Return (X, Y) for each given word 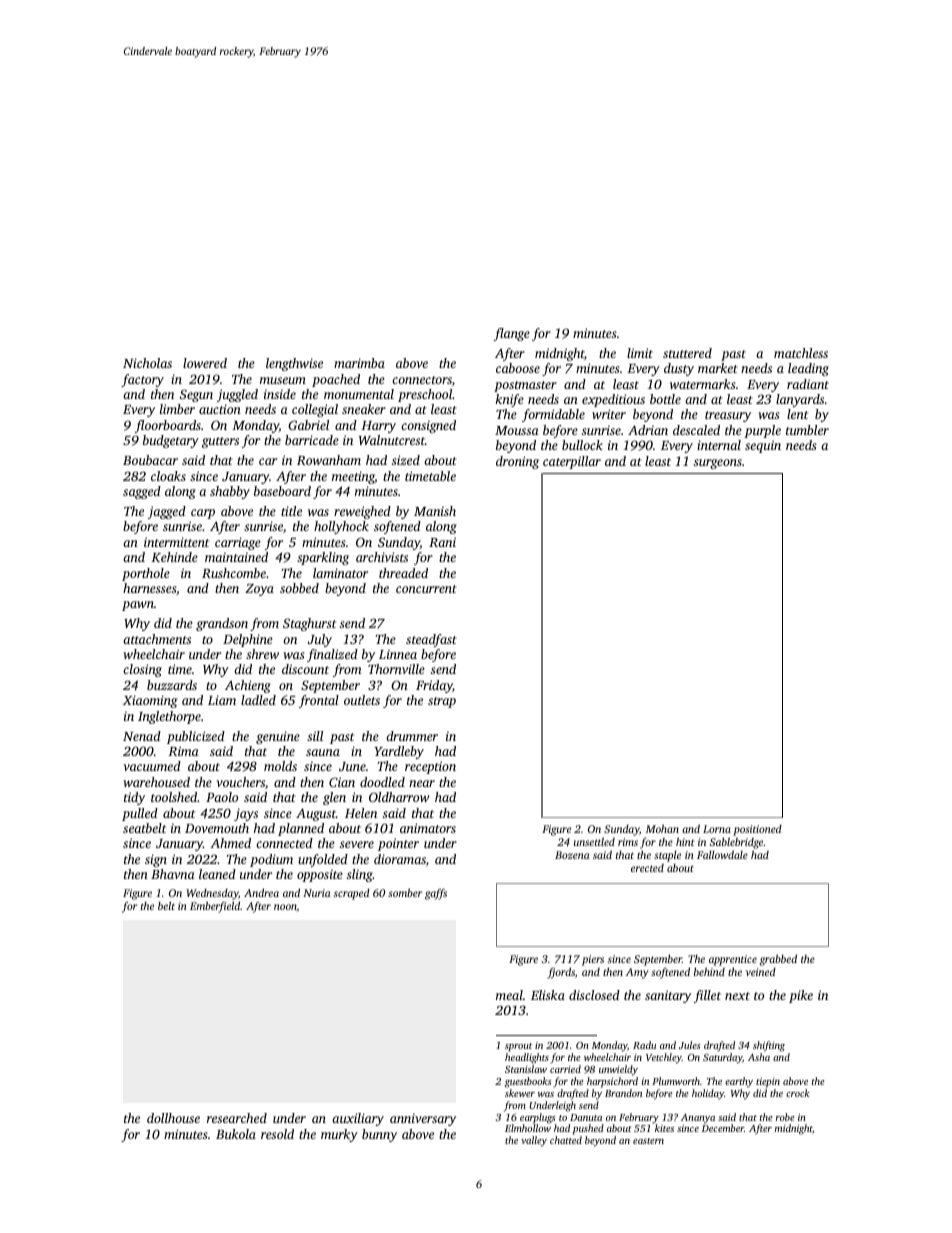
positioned (757, 830)
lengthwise (294, 364)
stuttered (687, 353)
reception (430, 767)
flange (512, 334)
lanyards (800, 400)
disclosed (594, 995)
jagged (167, 512)
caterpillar (572, 462)
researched (237, 1118)
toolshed (174, 797)
